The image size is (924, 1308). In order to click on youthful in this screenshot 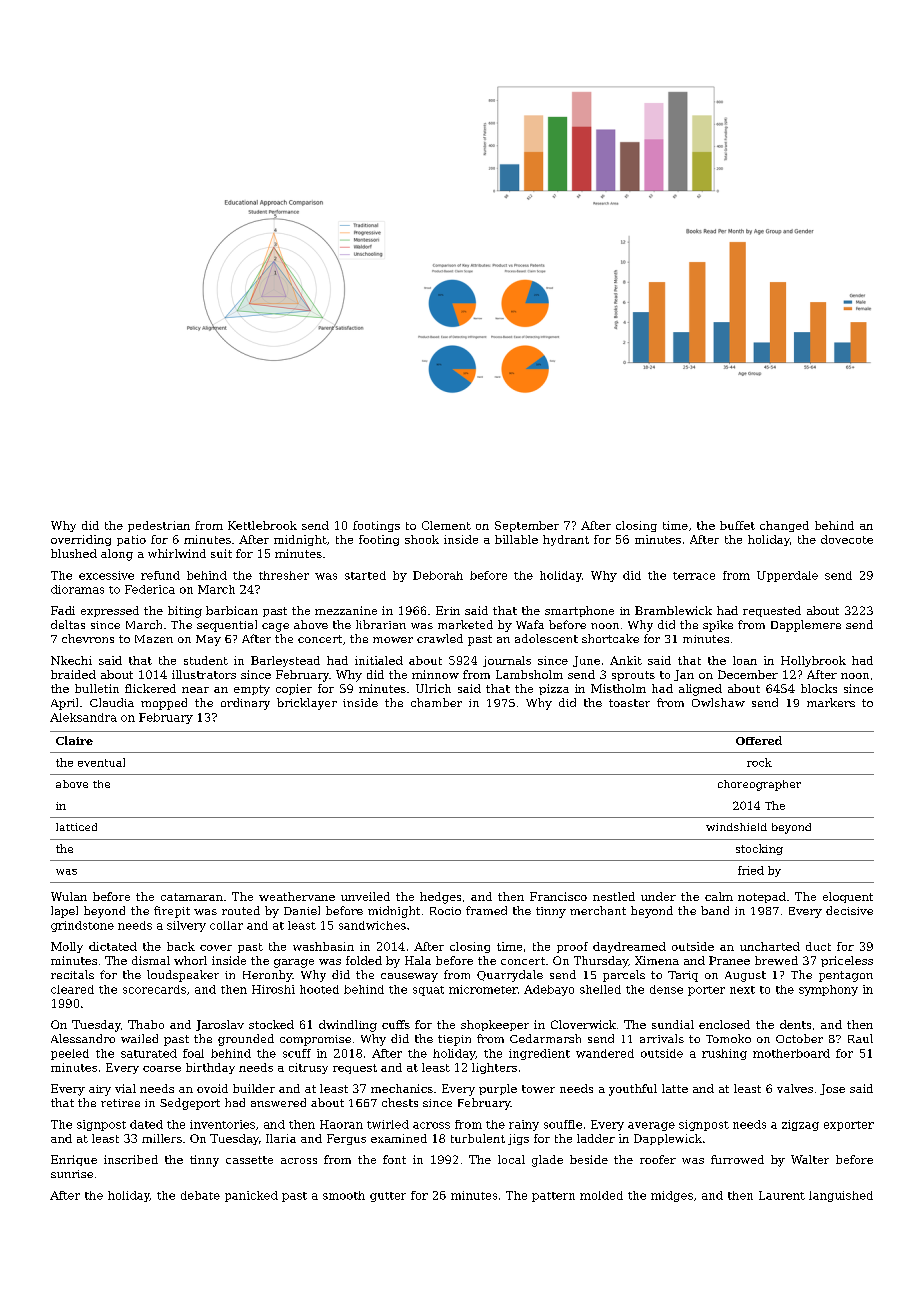, I will do `click(633, 1090)`.
